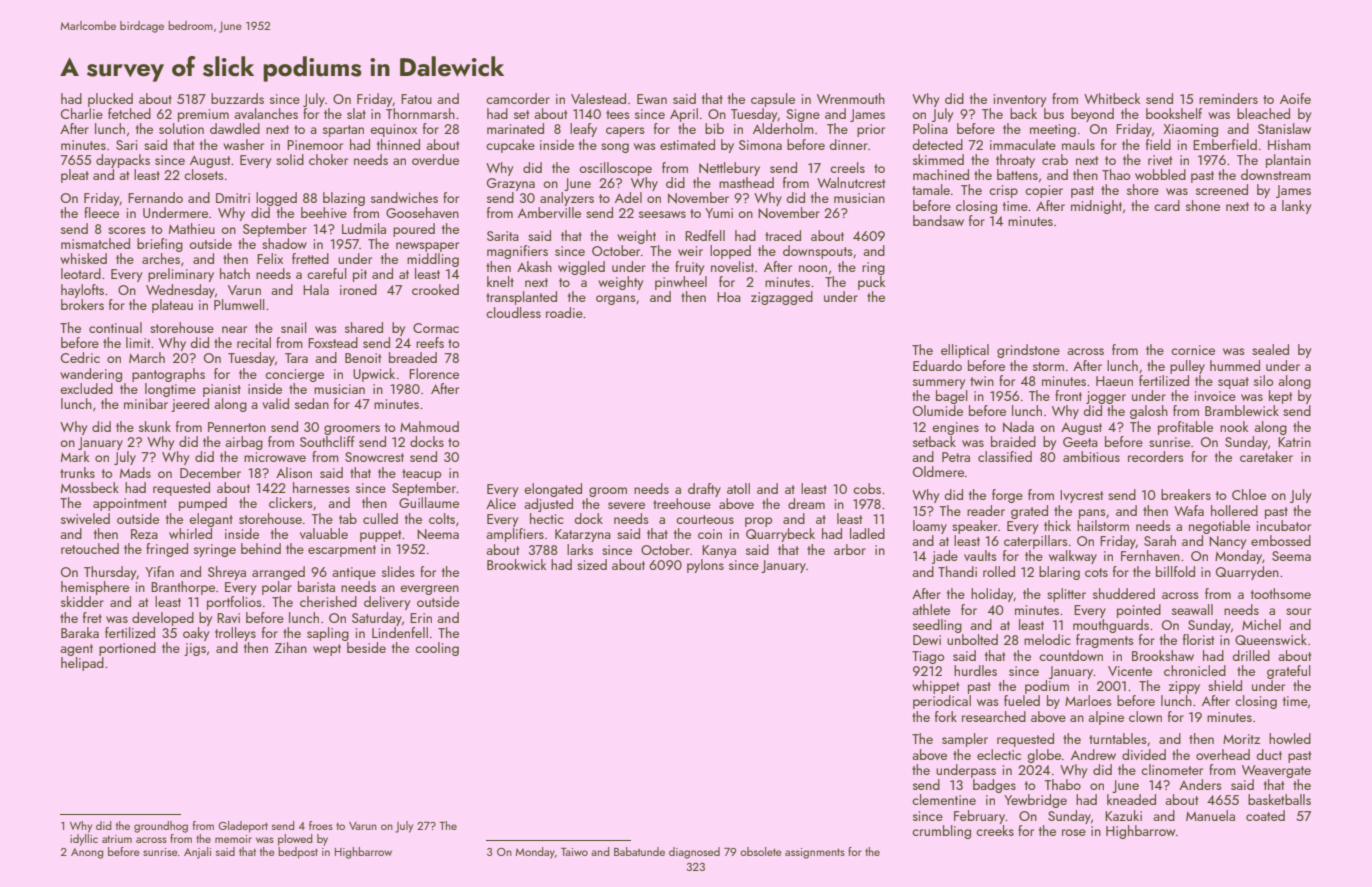 This image has height=887, width=1372. What do you see at coordinates (328, 634) in the image?
I see `sapling` at bounding box center [328, 634].
